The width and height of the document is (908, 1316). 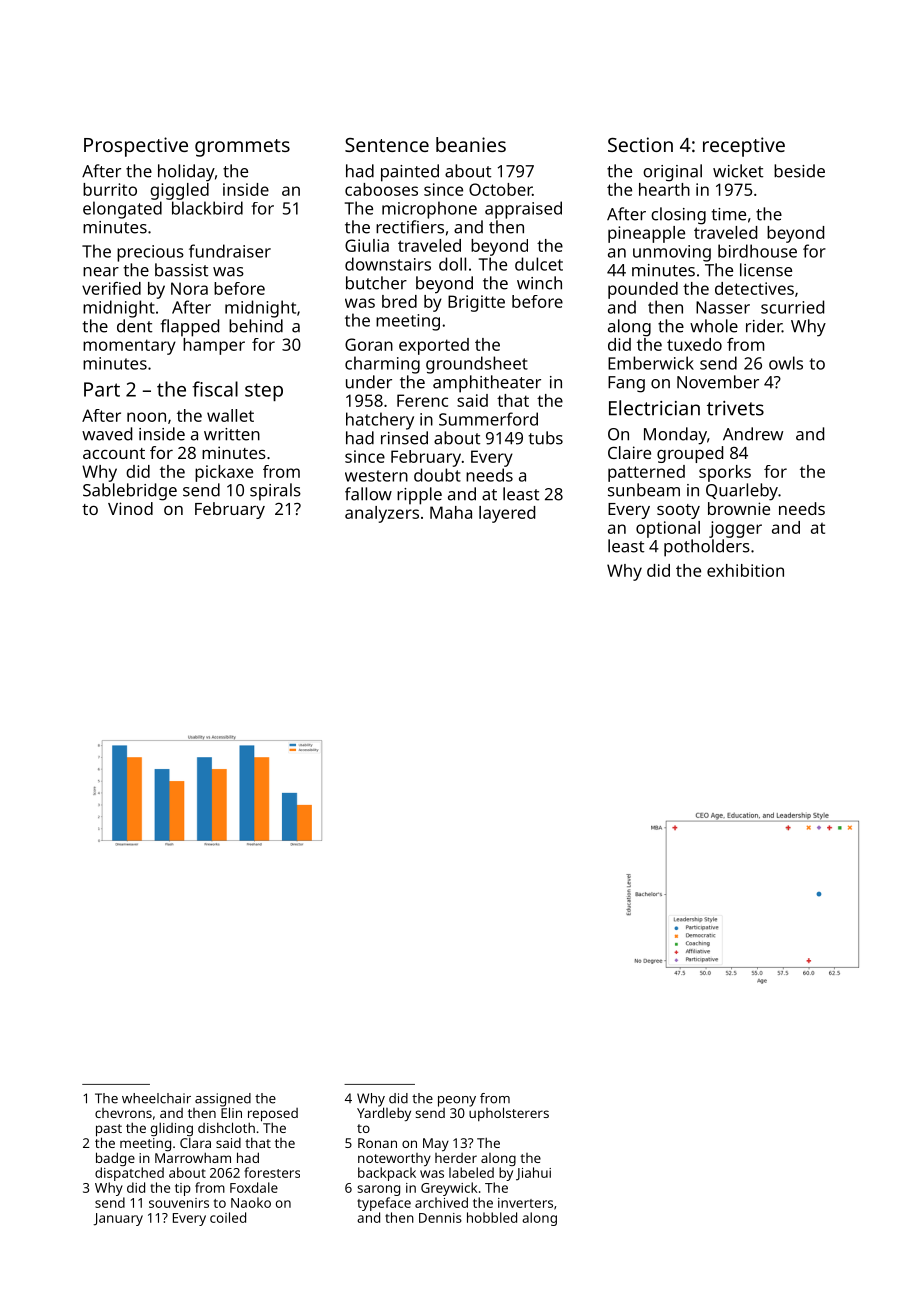 What do you see at coordinates (471, 144) in the document?
I see `beanies` at bounding box center [471, 144].
